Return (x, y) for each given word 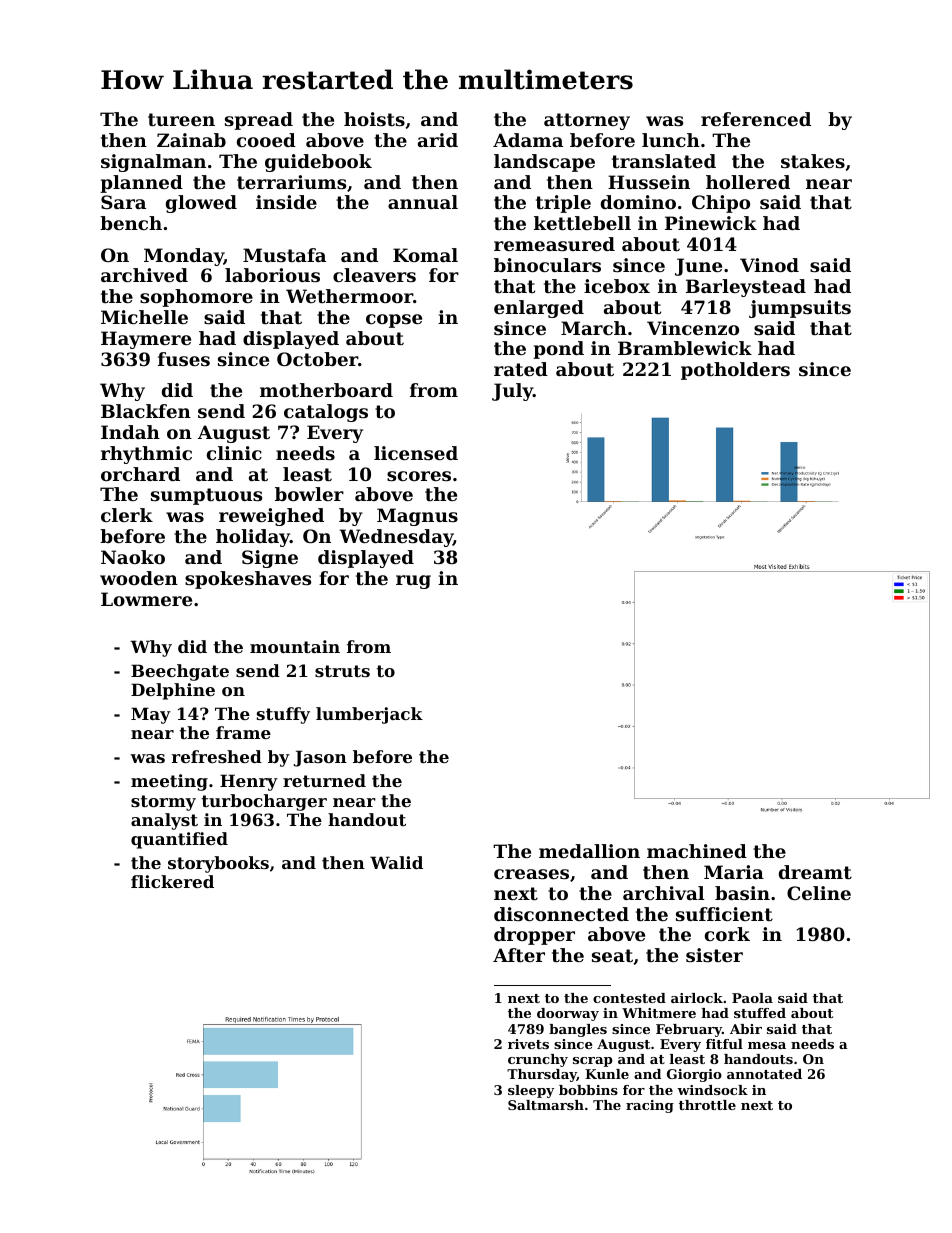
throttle (707, 1105)
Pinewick (711, 223)
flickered (172, 881)
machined (697, 851)
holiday (253, 538)
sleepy (531, 1091)
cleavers (374, 275)
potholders (735, 371)
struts (342, 671)
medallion (589, 851)
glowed (201, 204)
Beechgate (180, 672)
